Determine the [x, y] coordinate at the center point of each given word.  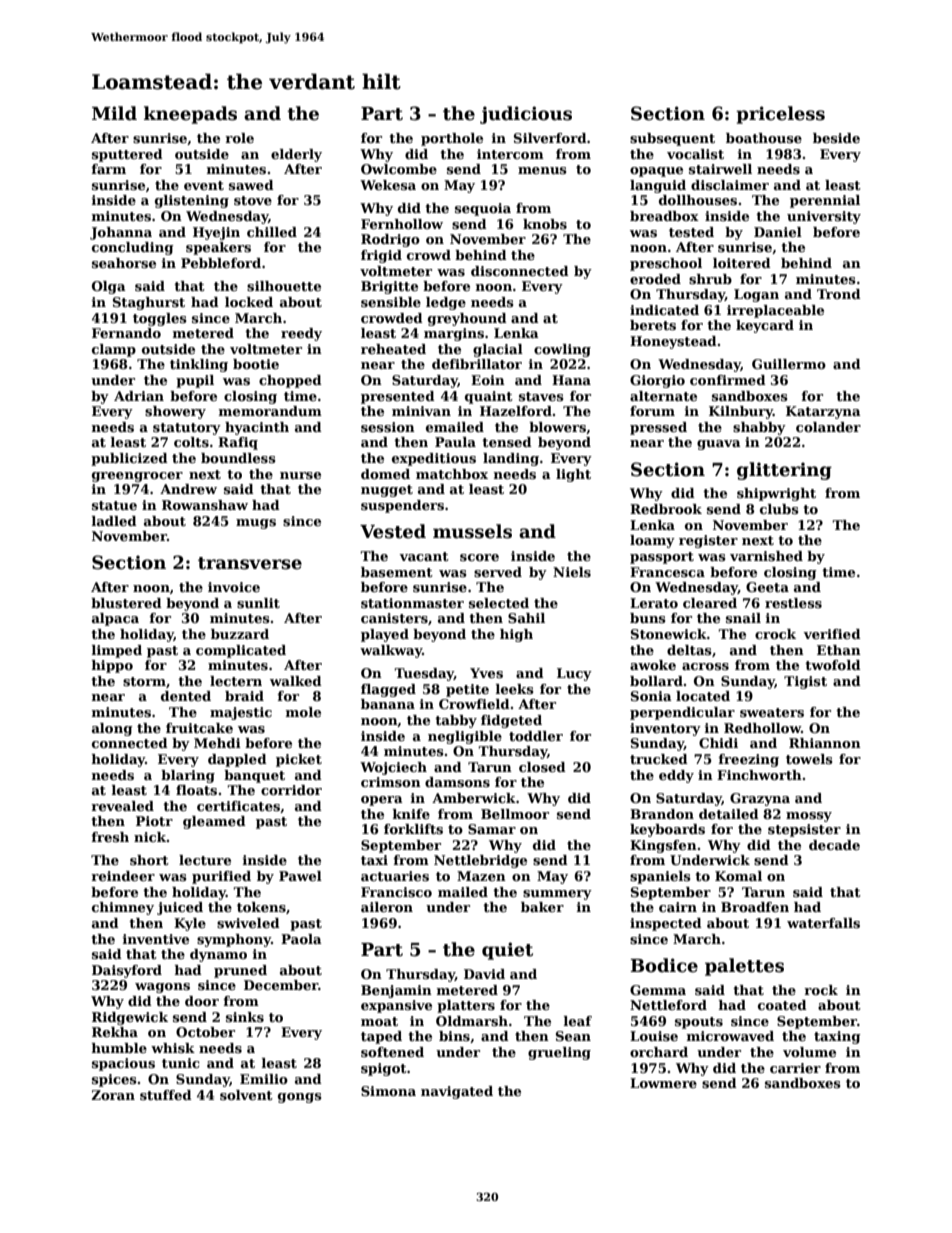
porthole [452, 139]
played [385, 635]
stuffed [166, 1095]
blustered [126, 603]
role [239, 138]
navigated [457, 1092]
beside [836, 138]
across [705, 666]
